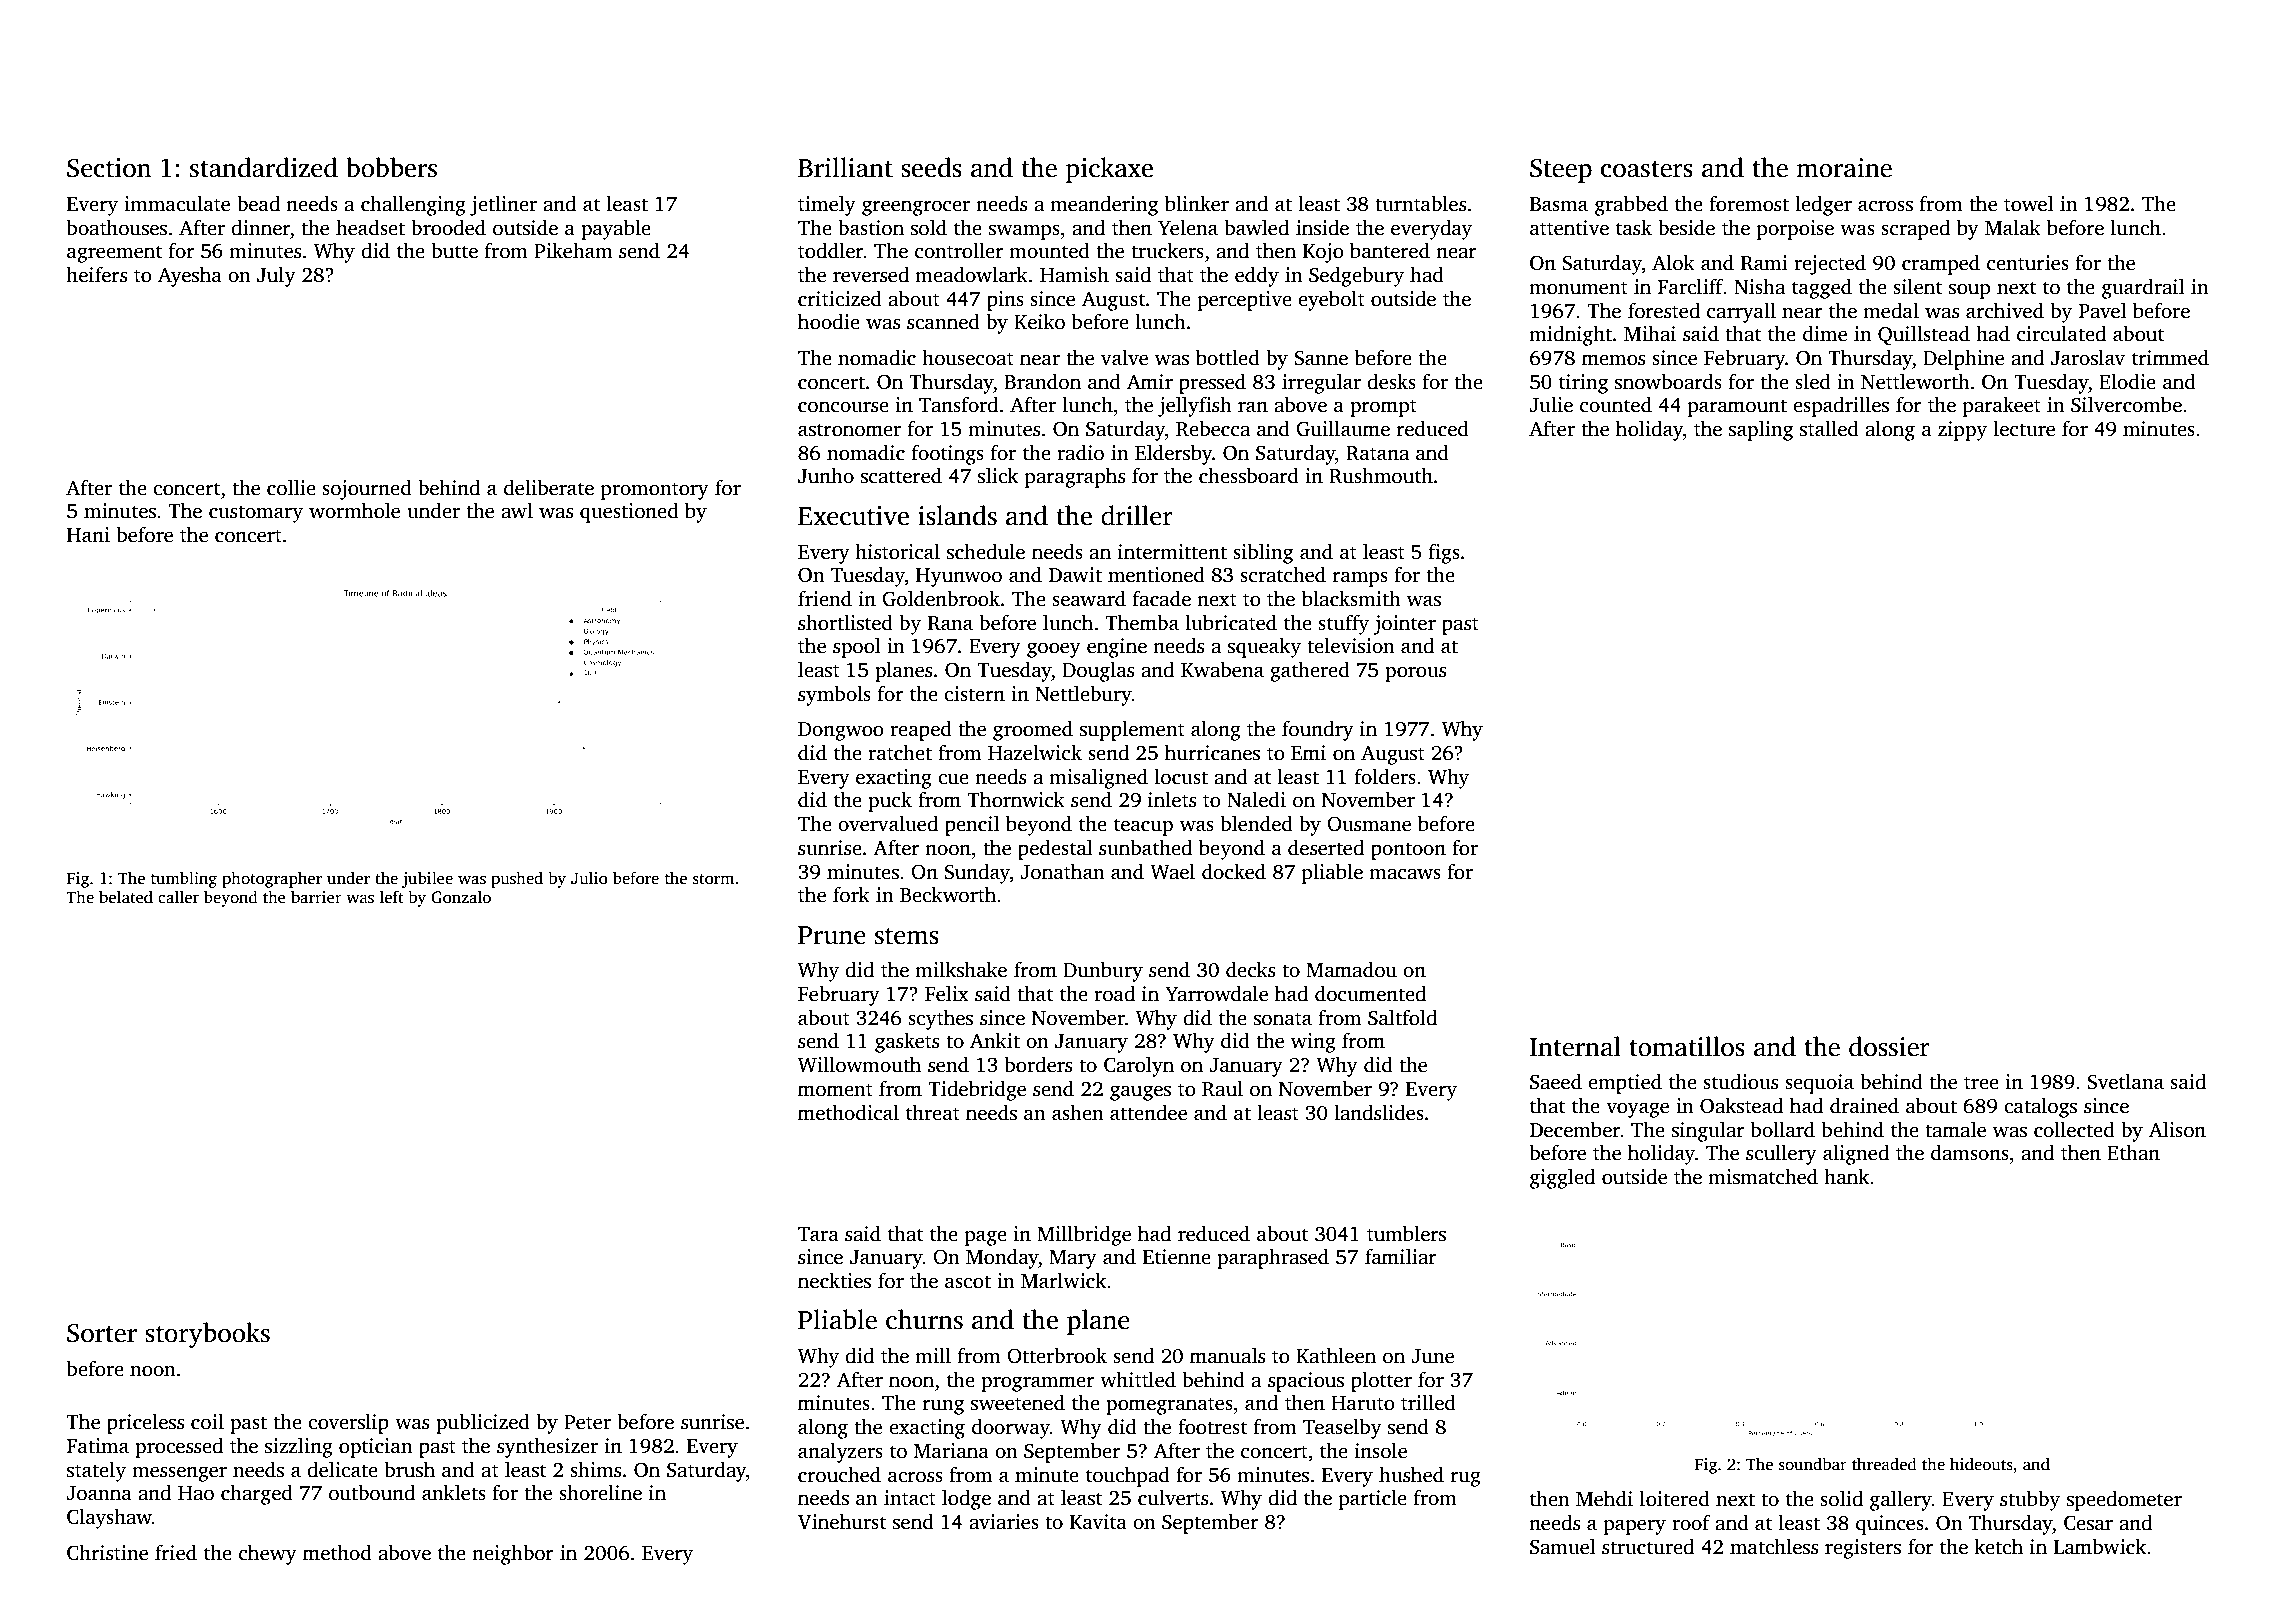 This screenshot has width=2282, height=1614. Describe the element at coordinates (2170, 357) in the screenshot. I see `trimmed` at that location.
